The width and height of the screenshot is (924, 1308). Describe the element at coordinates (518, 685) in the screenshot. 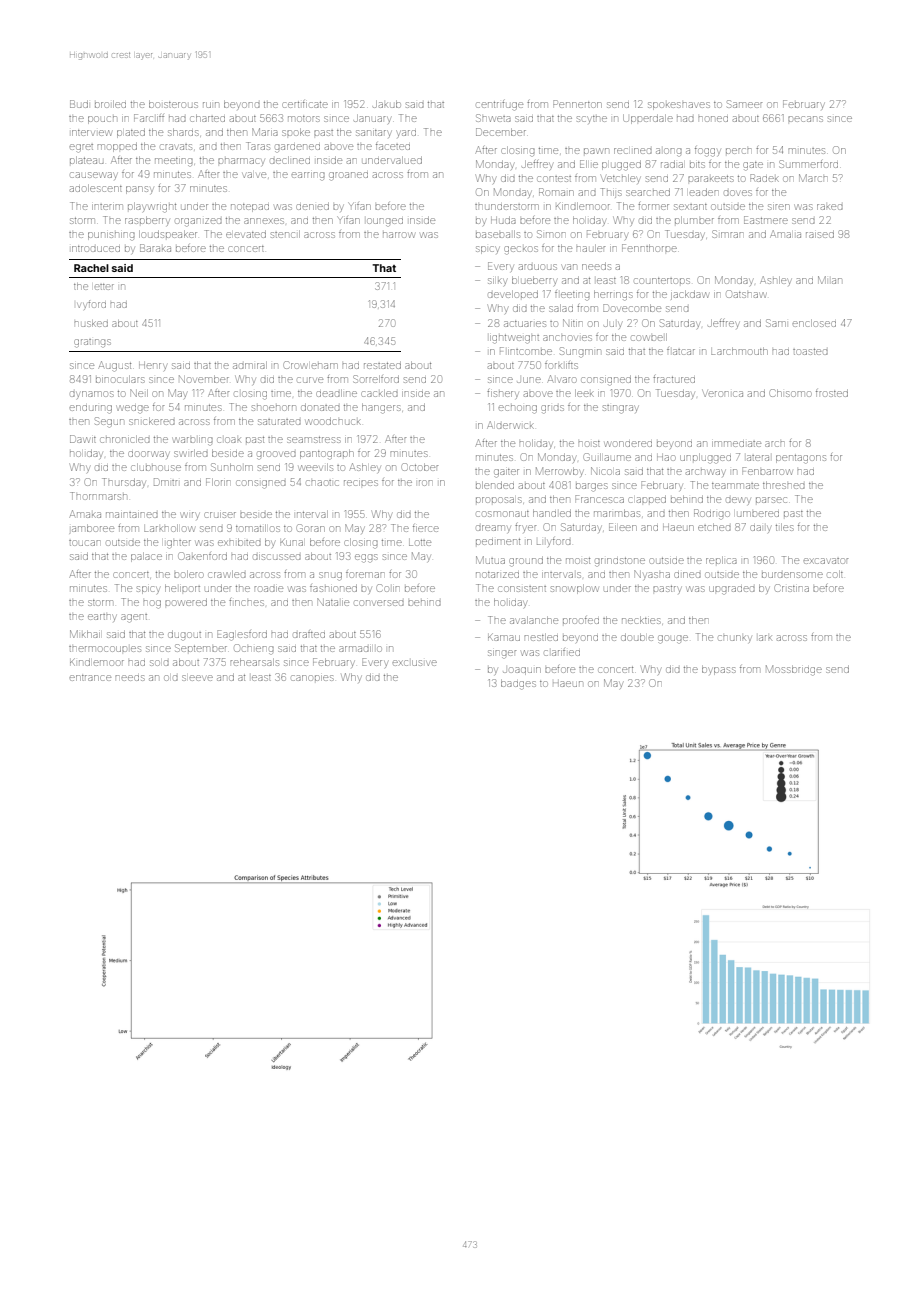

I see `badges` at that location.
